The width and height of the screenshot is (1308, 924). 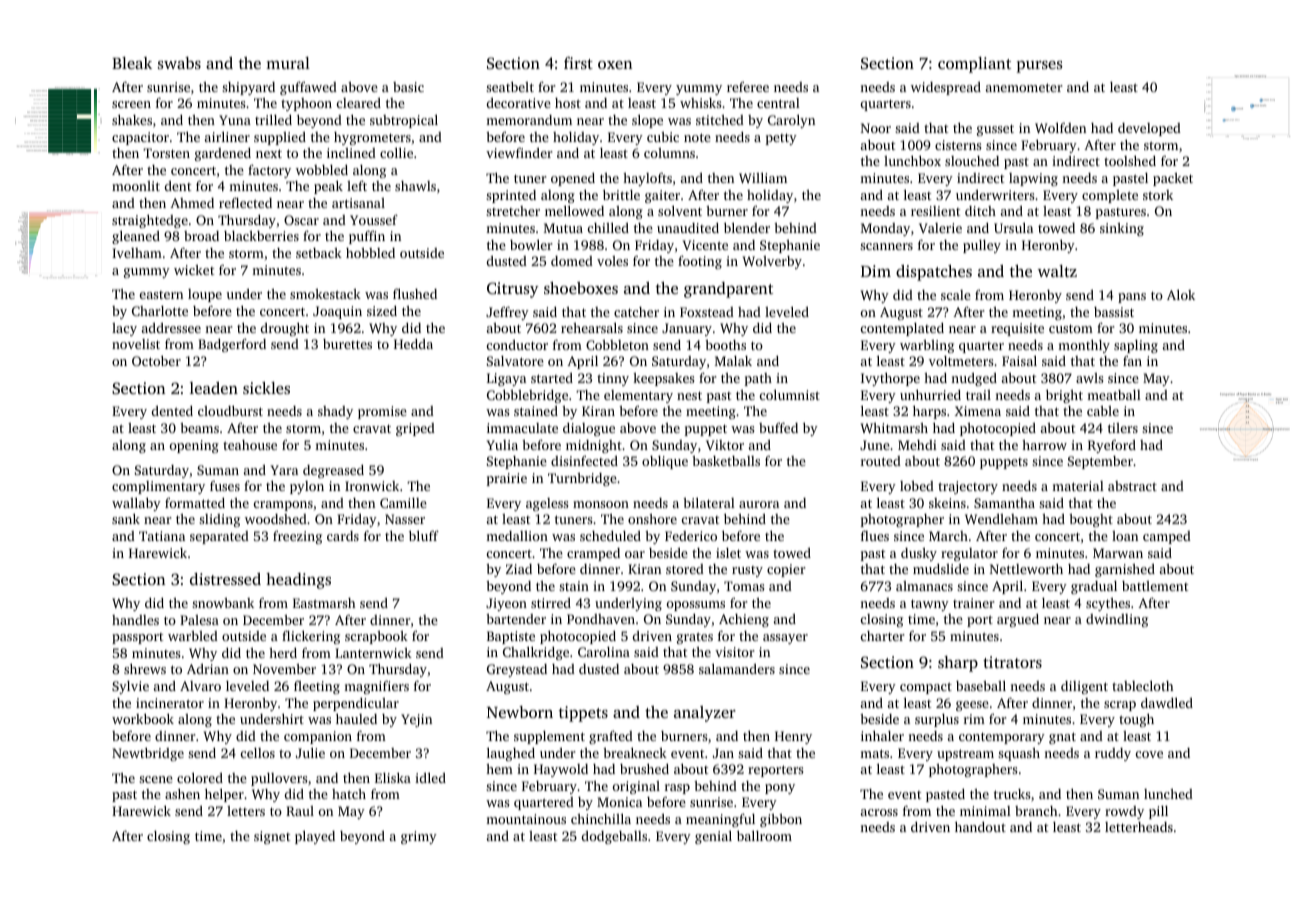 I want to click on referee, so click(x=748, y=87).
